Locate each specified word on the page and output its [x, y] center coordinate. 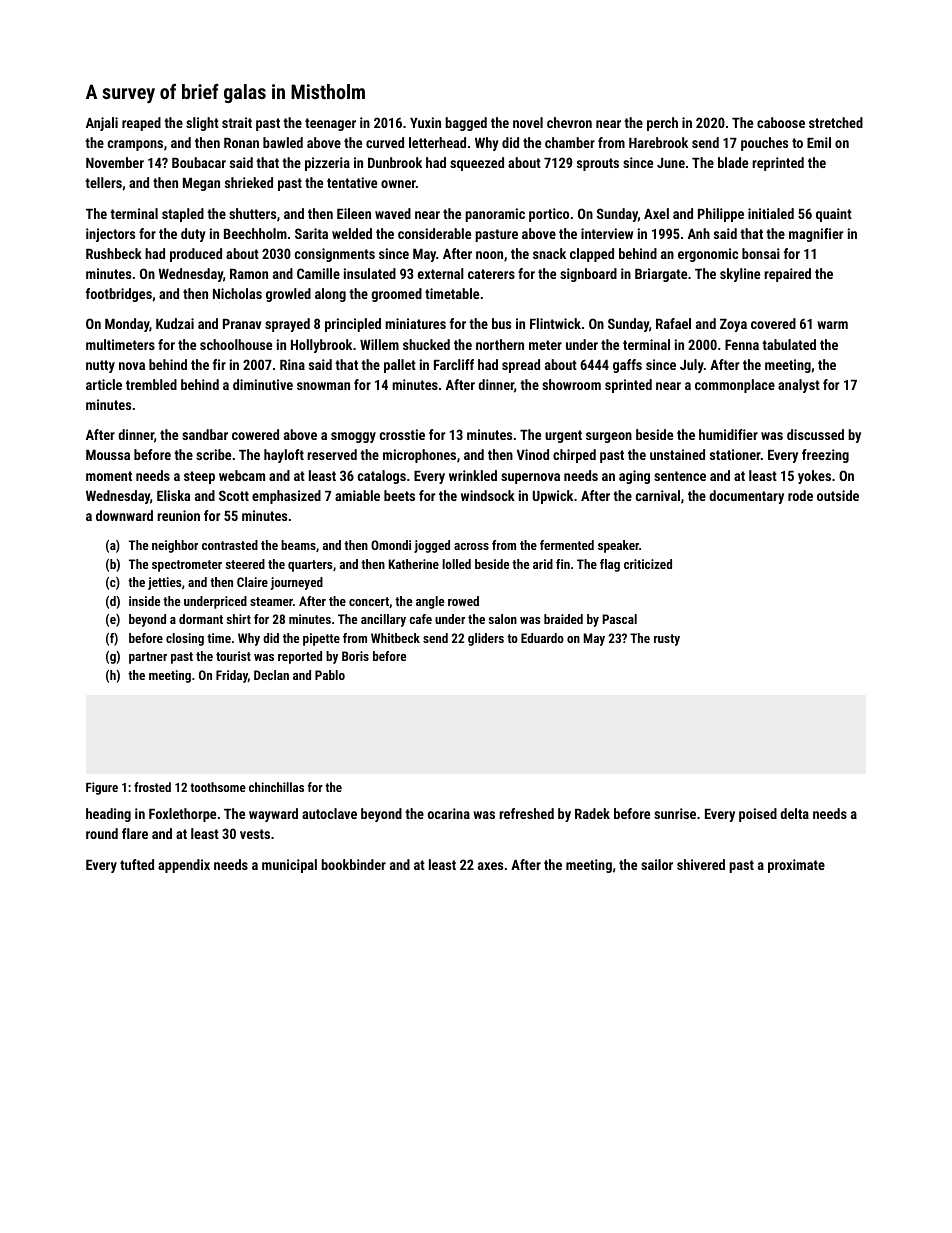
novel [528, 122]
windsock [488, 495]
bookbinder [353, 864]
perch [662, 124]
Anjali [102, 124]
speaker [618, 546]
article [104, 384]
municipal [289, 866]
